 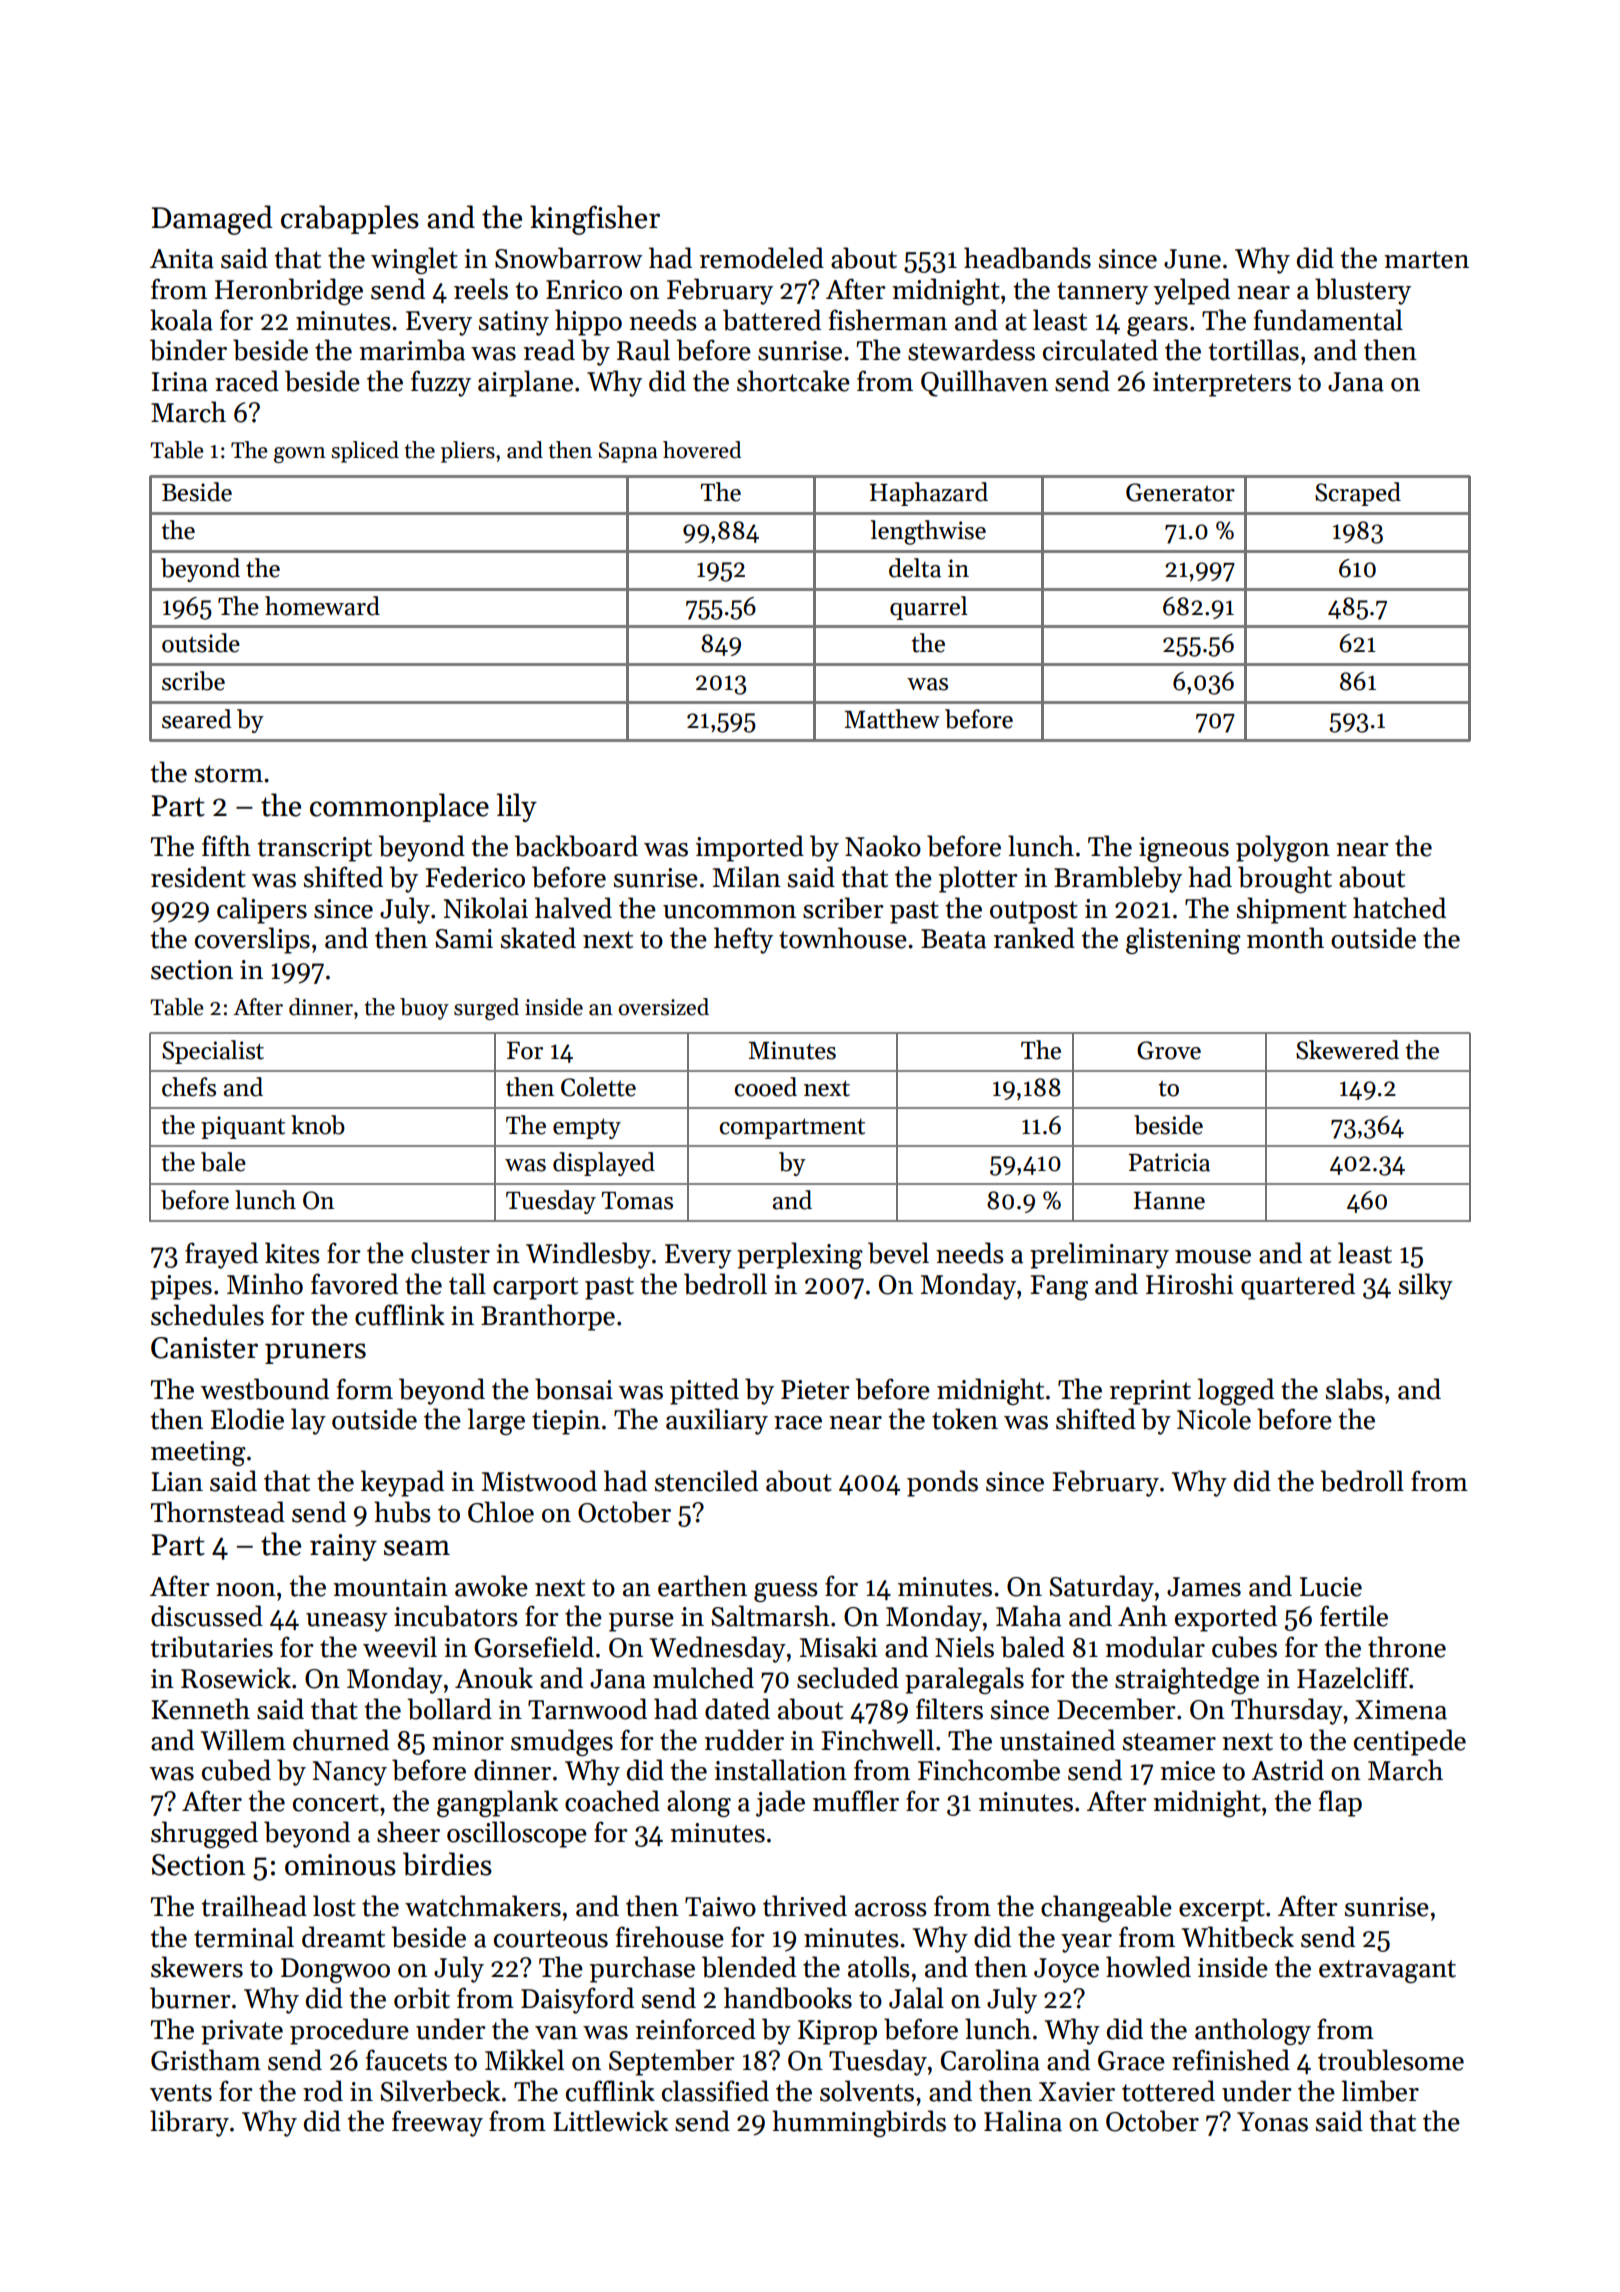 What do you see at coordinates (197, 719) in the screenshot?
I see `seared` at bounding box center [197, 719].
